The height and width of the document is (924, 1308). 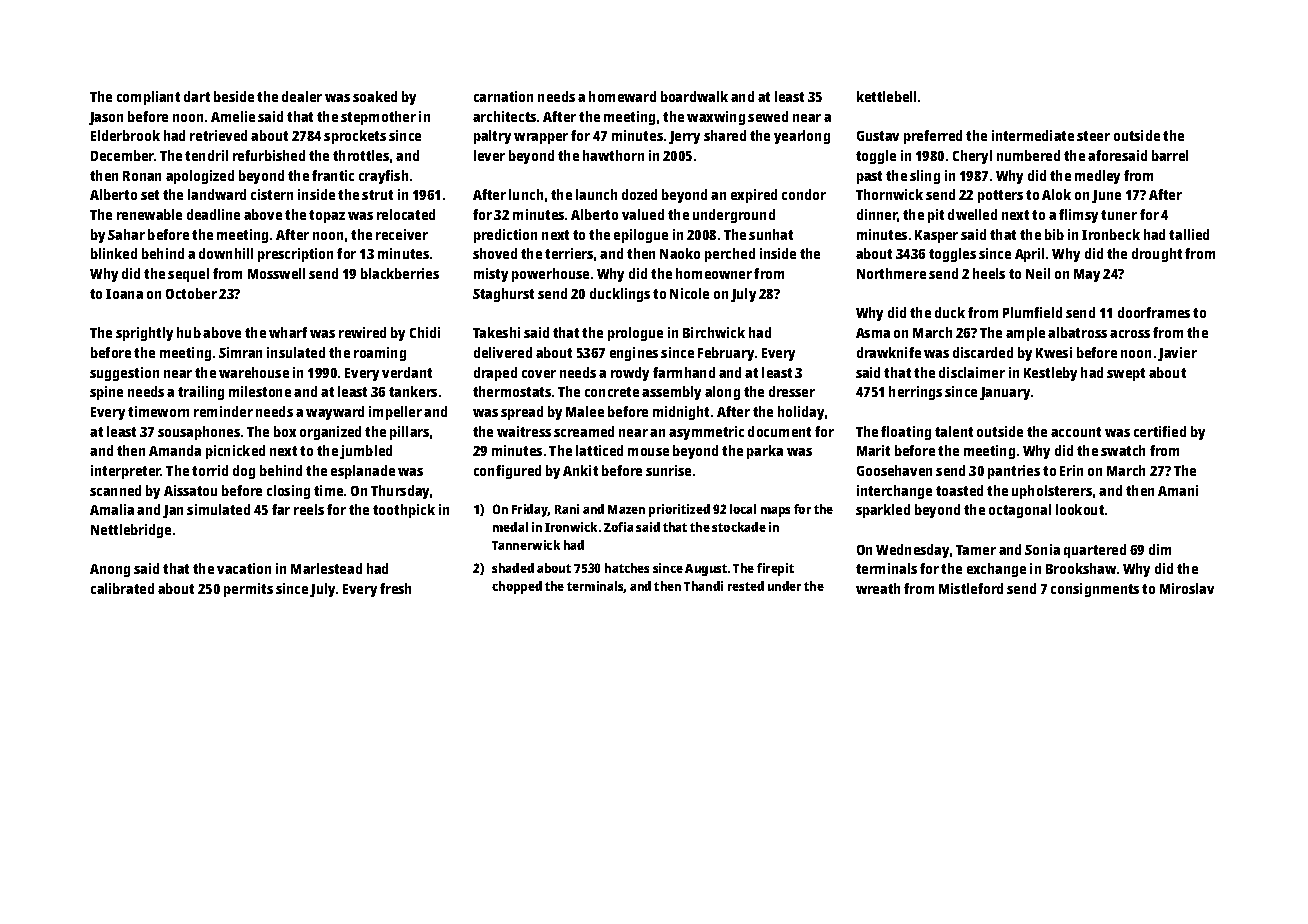 I want to click on beside, so click(x=234, y=96).
